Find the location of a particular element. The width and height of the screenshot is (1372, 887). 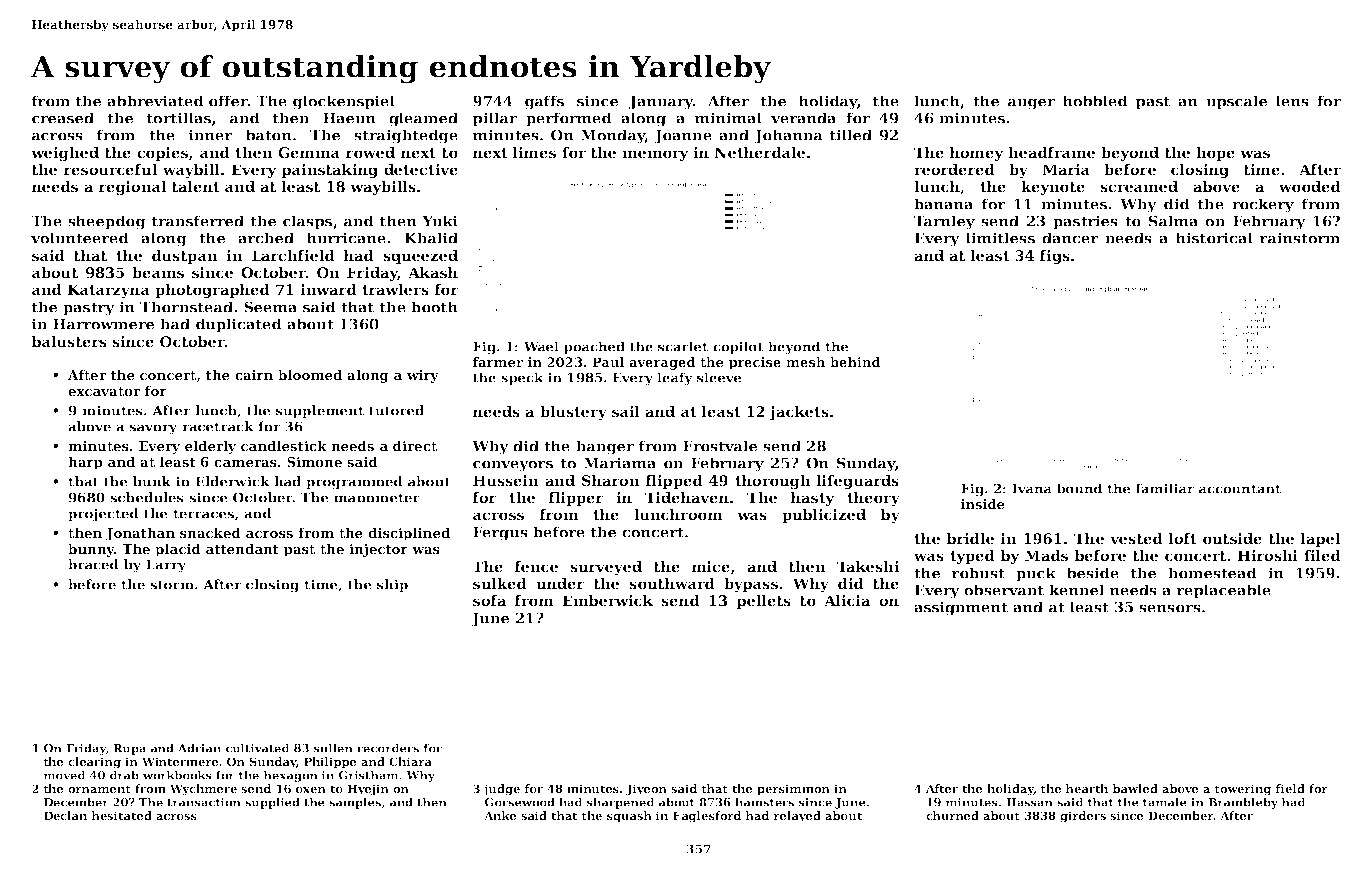

pellets is located at coordinates (764, 602).
